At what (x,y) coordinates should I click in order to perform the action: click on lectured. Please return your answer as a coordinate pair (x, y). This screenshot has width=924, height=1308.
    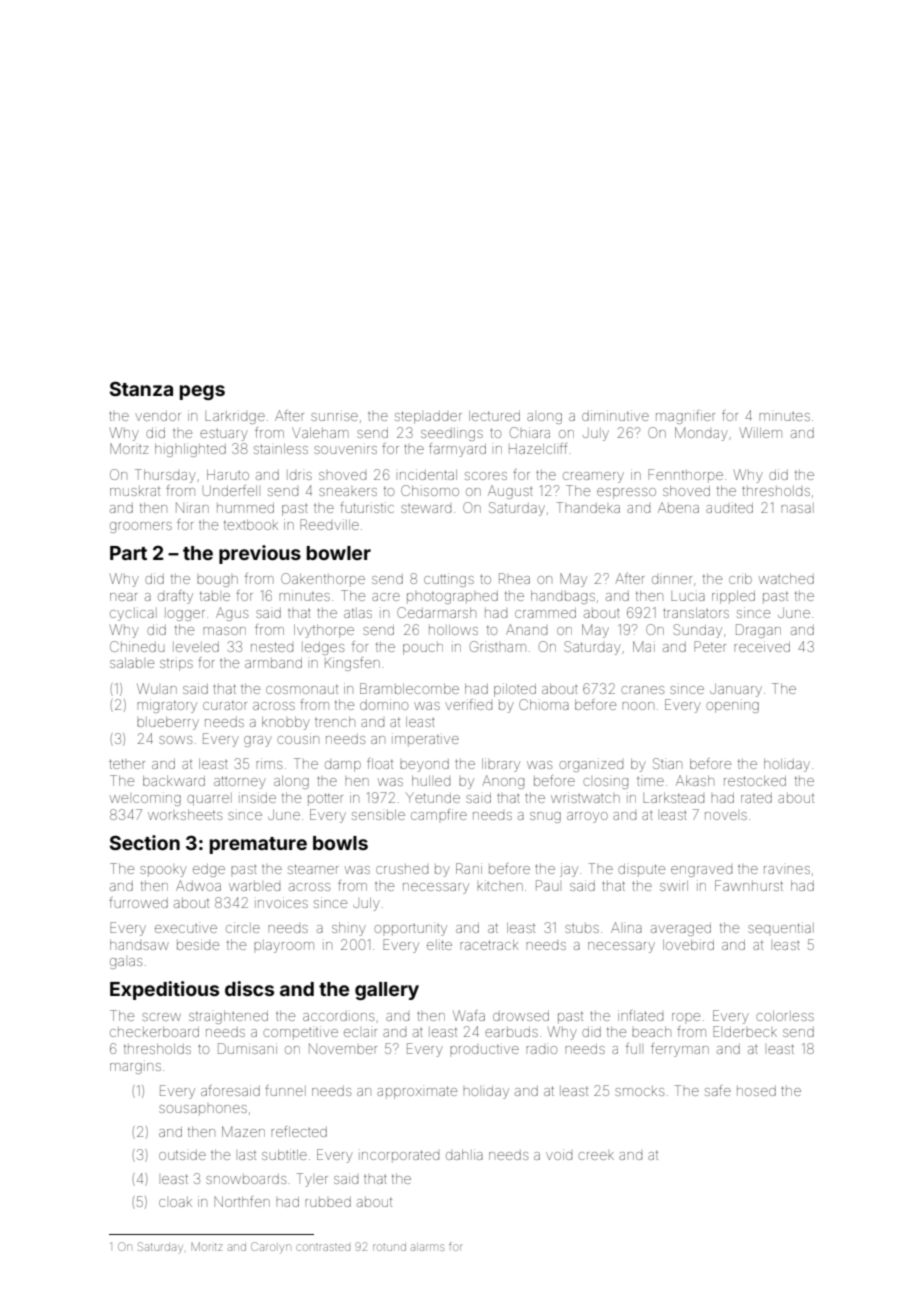
    Looking at the image, I should click on (494, 416).
